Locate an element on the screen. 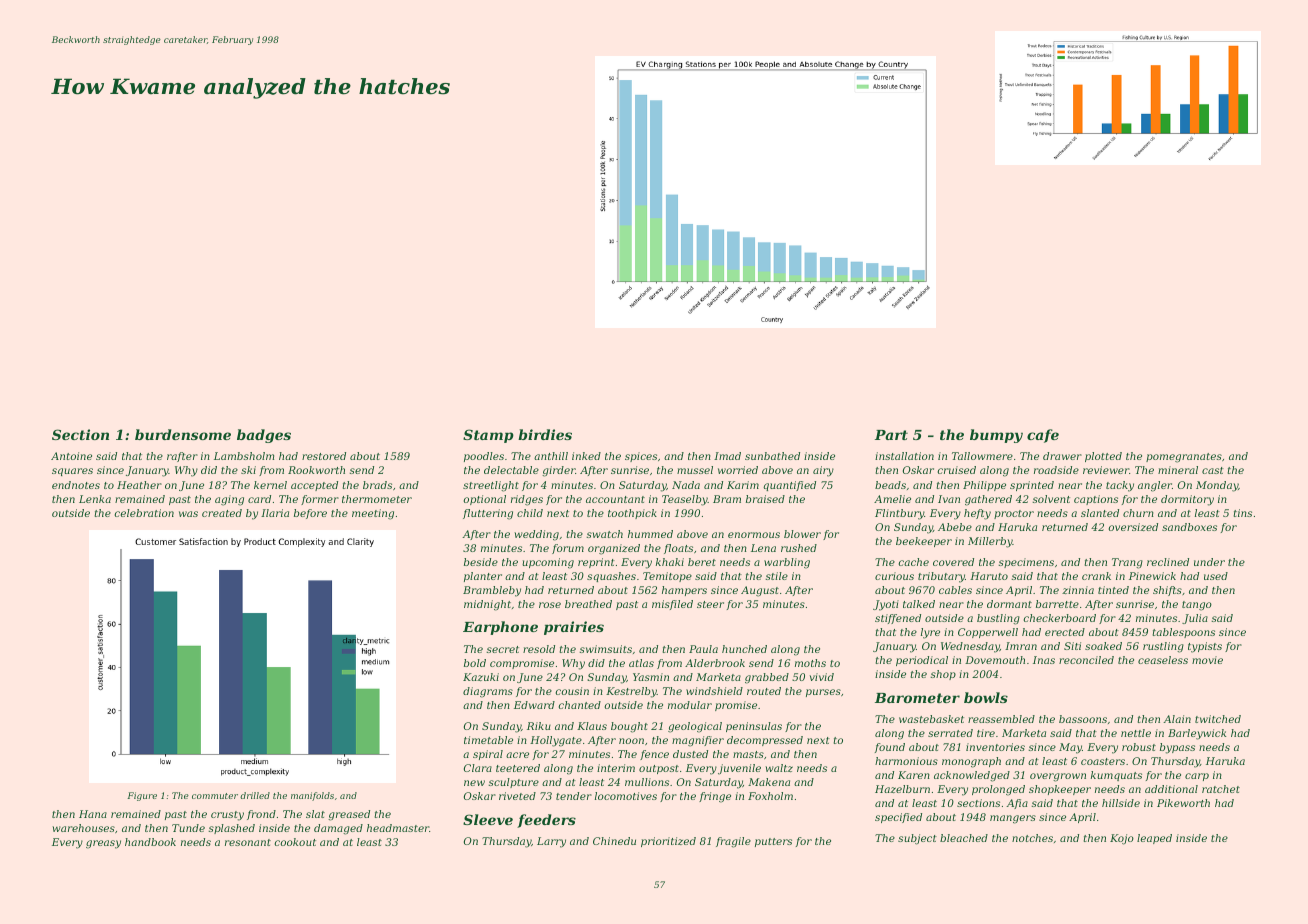 The image size is (1308, 924). Abebe is located at coordinates (955, 527).
